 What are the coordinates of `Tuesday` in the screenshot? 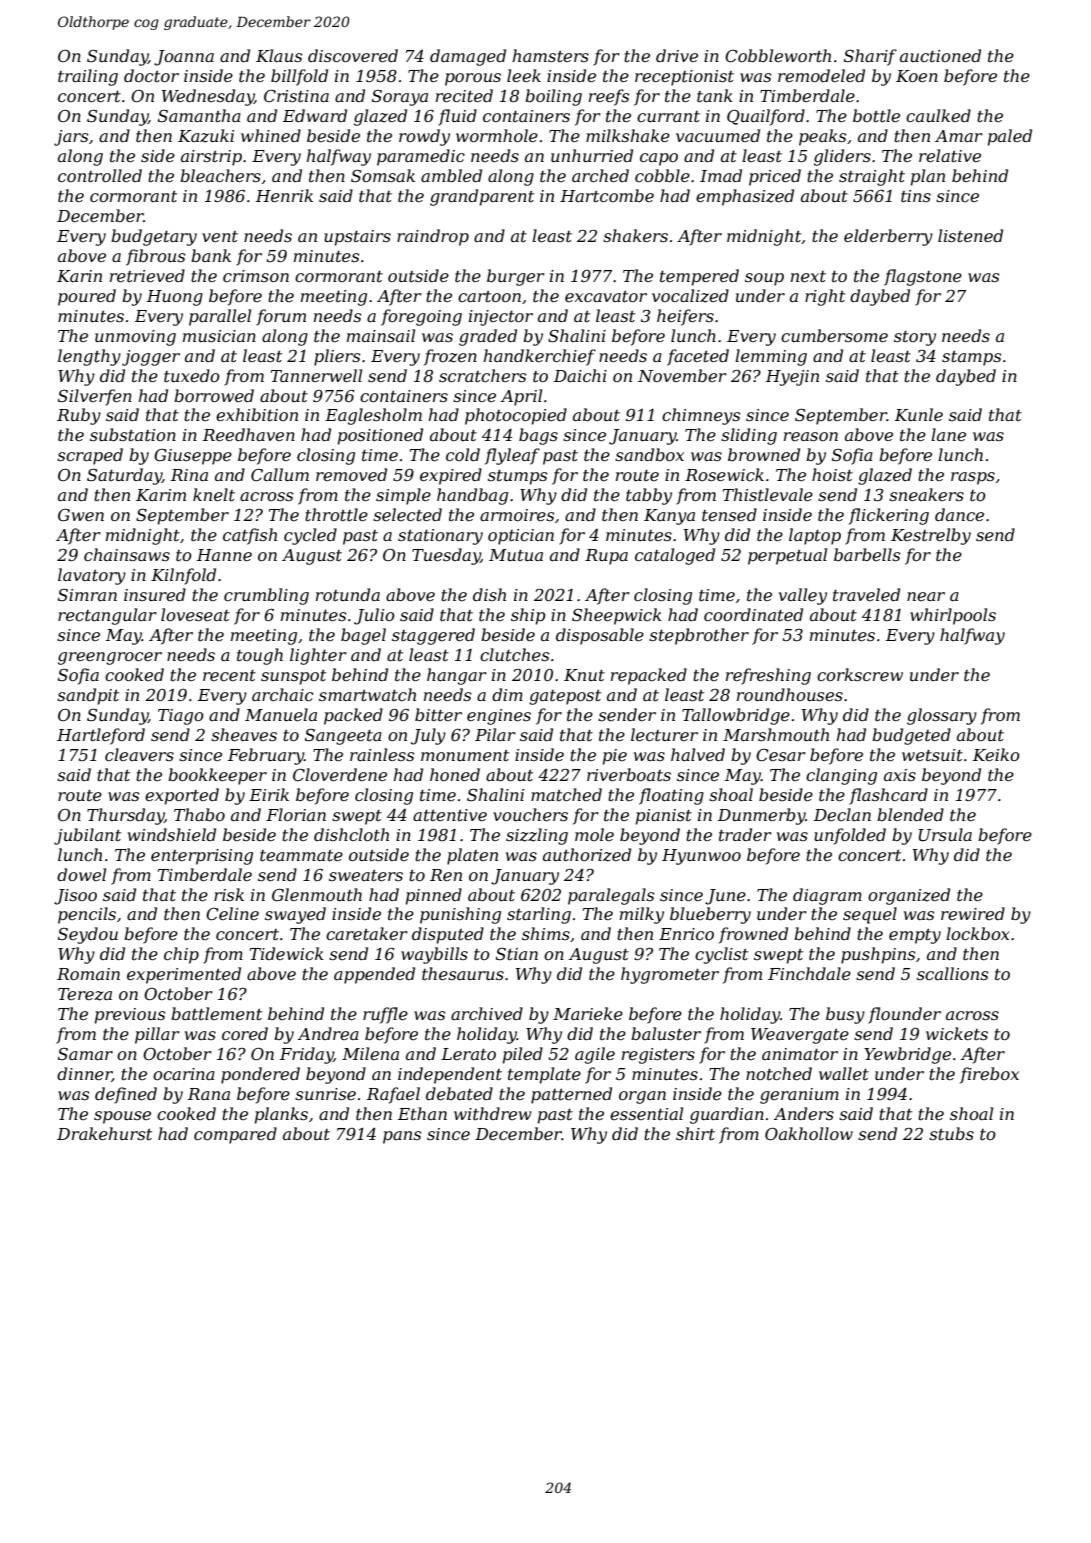 It's located at (446, 556).
